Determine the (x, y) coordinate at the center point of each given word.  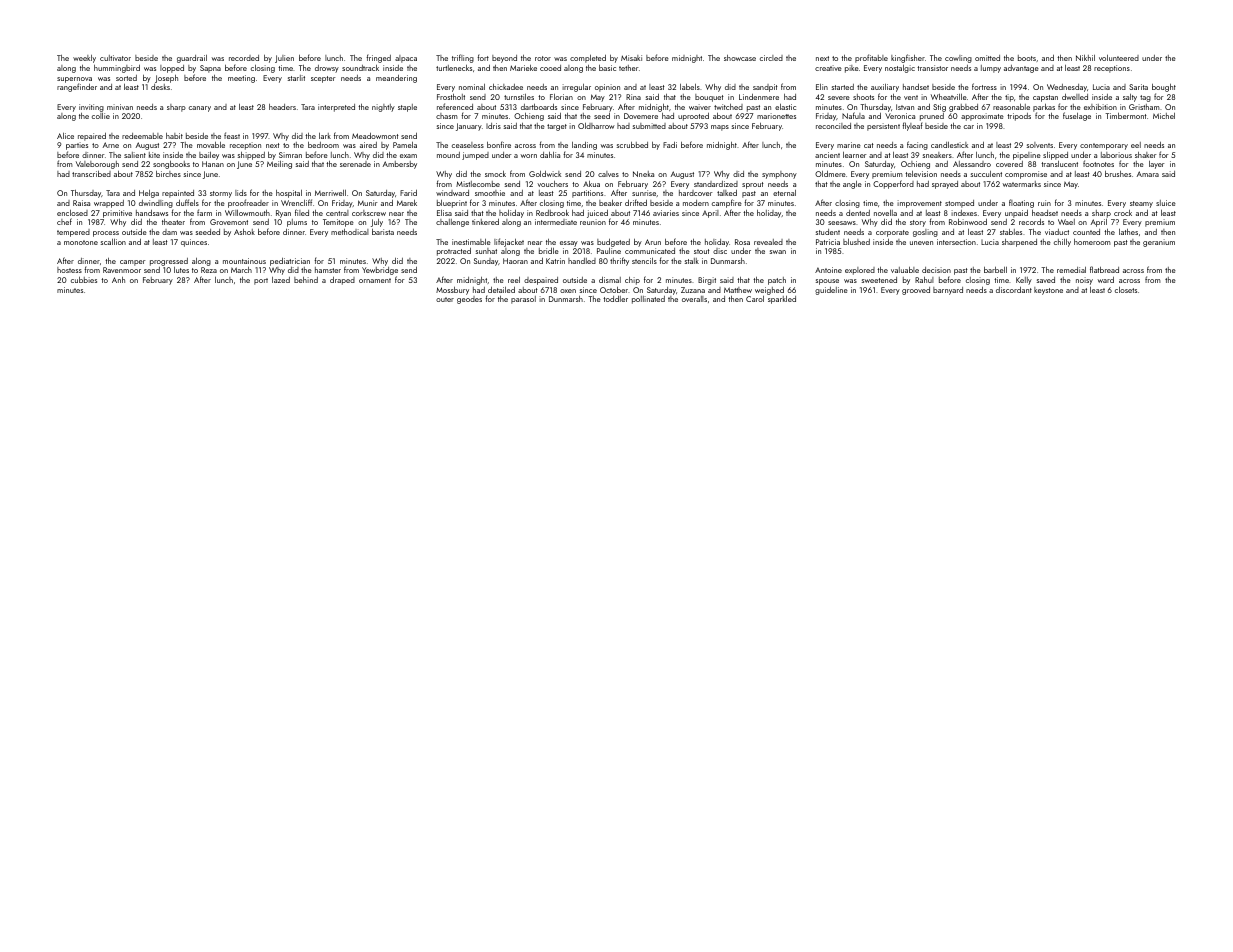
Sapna (210, 69)
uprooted (693, 117)
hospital (289, 194)
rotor (543, 58)
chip (632, 281)
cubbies (84, 280)
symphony (779, 175)
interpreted (336, 108)
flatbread (1104, 269)
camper (133, 263)
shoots (863, 97)
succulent (986, 174)
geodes (469, 300)
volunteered (1119, 58)
